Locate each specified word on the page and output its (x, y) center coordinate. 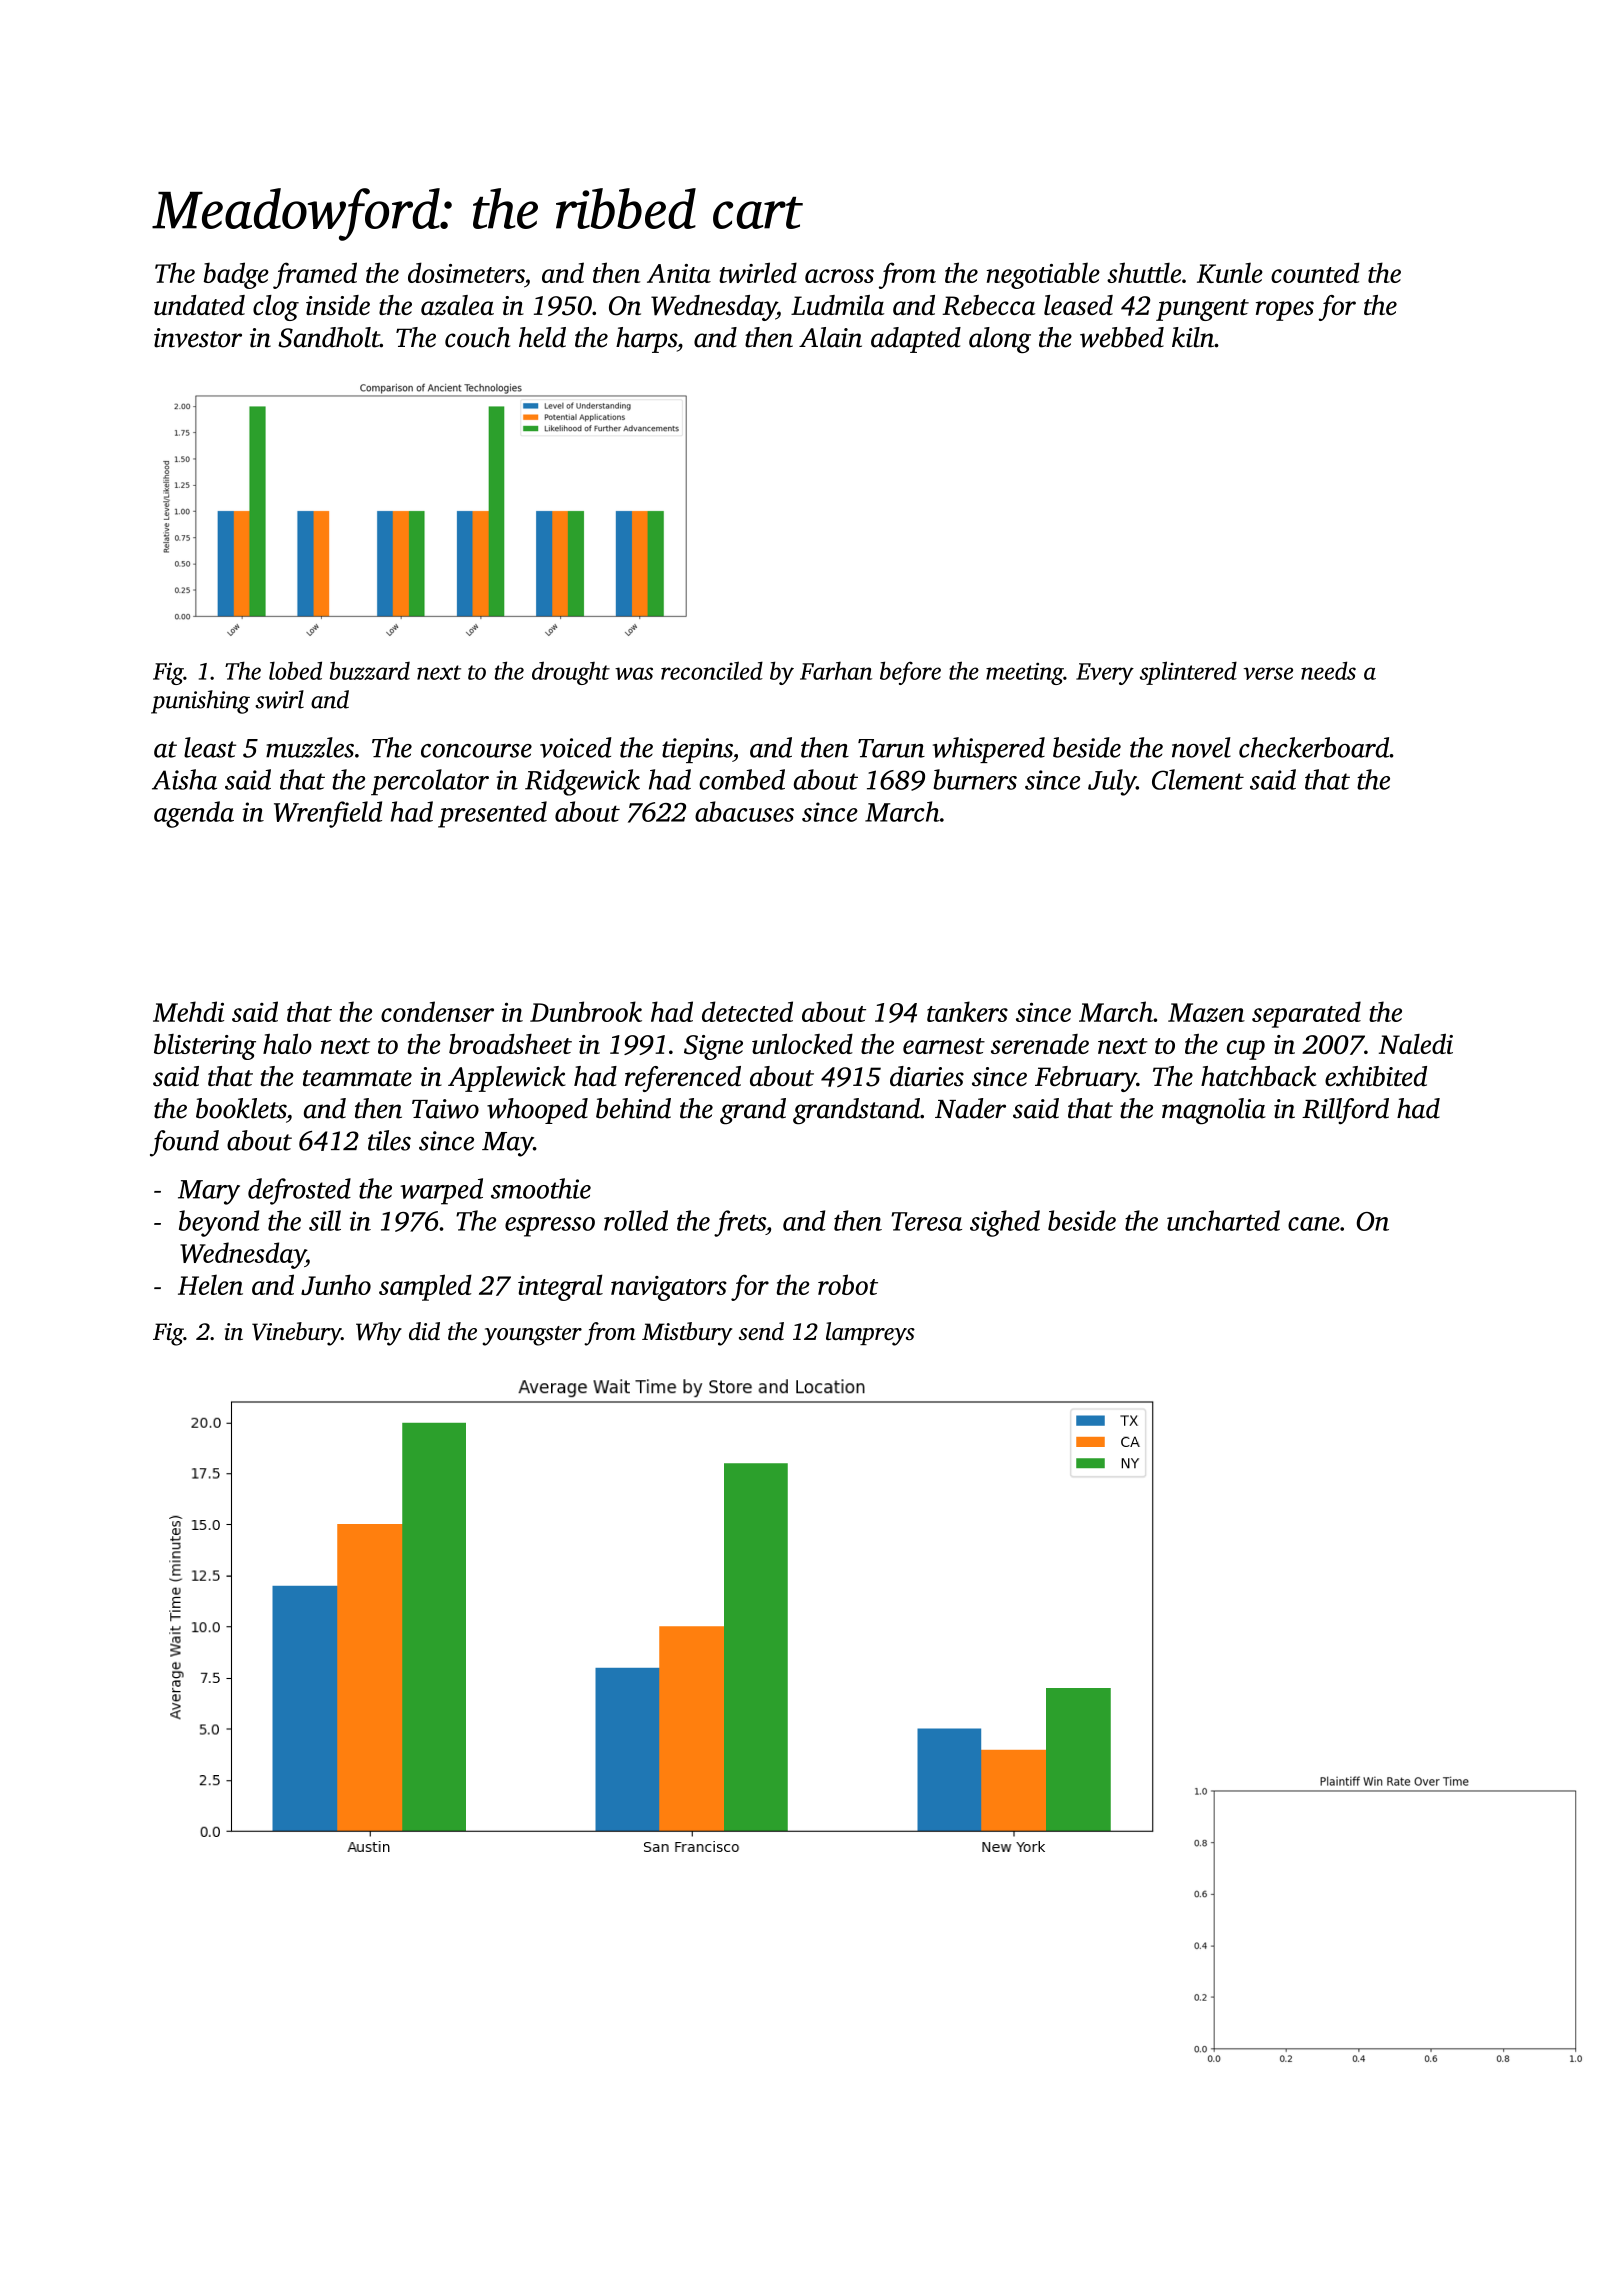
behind (633, 1108)
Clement (1198, 779)
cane (1314, 1224)
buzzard (370, 670)
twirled (758, 272)
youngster (532, 1336)
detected (747, 1011)
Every (1105, 674)
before (910, 673)
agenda (194, 814)
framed (315, 275)
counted (1315, 272)
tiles (389, 1140)
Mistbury (687, 1334)
